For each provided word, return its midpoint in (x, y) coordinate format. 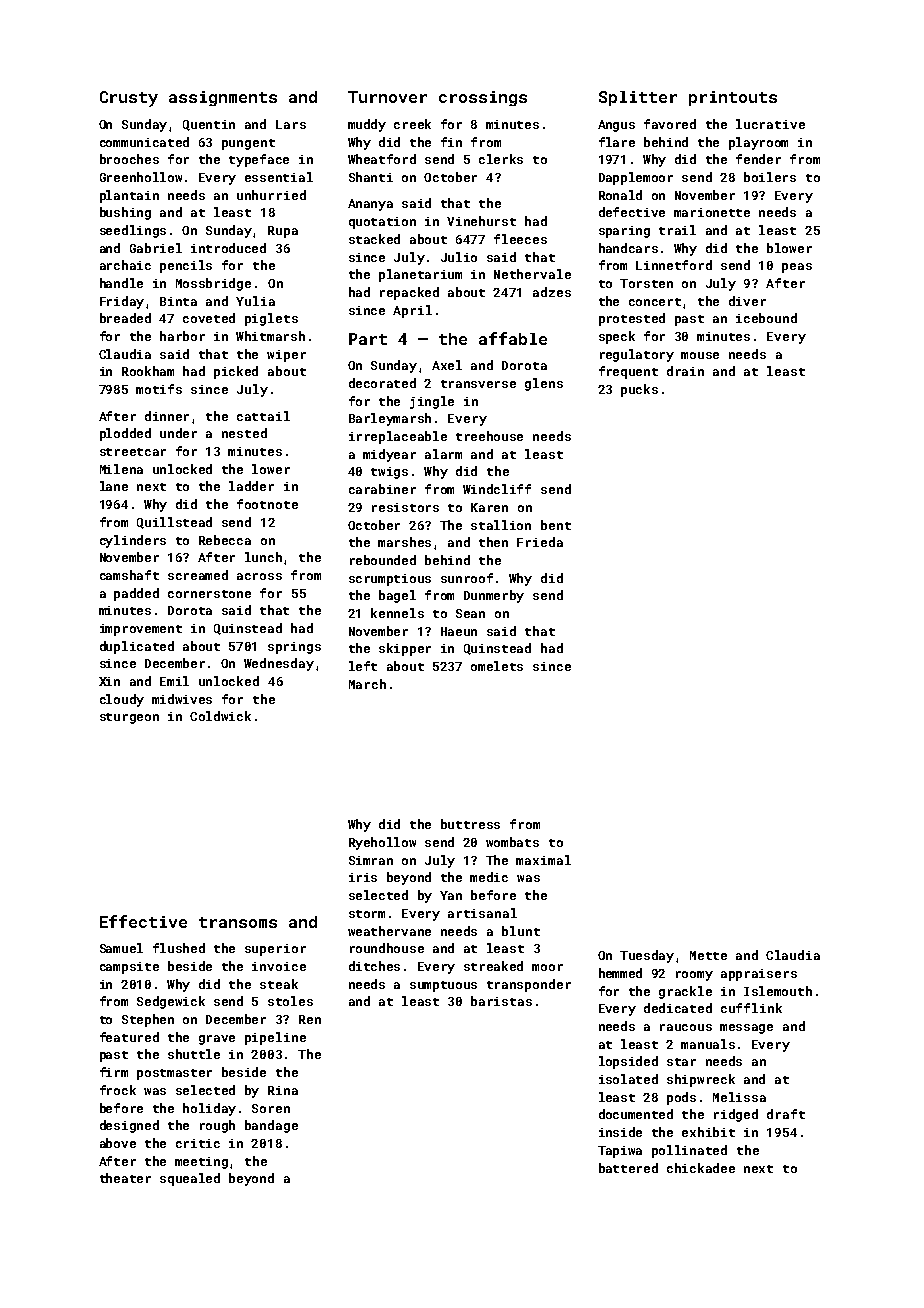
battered (628, 1168)
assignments (223, 98)
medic (489, 877)
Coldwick (220, 716)
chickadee (701, 1168)
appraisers (759, 975)
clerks (501, 159)
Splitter (638, 98)
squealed (190, 1179)
